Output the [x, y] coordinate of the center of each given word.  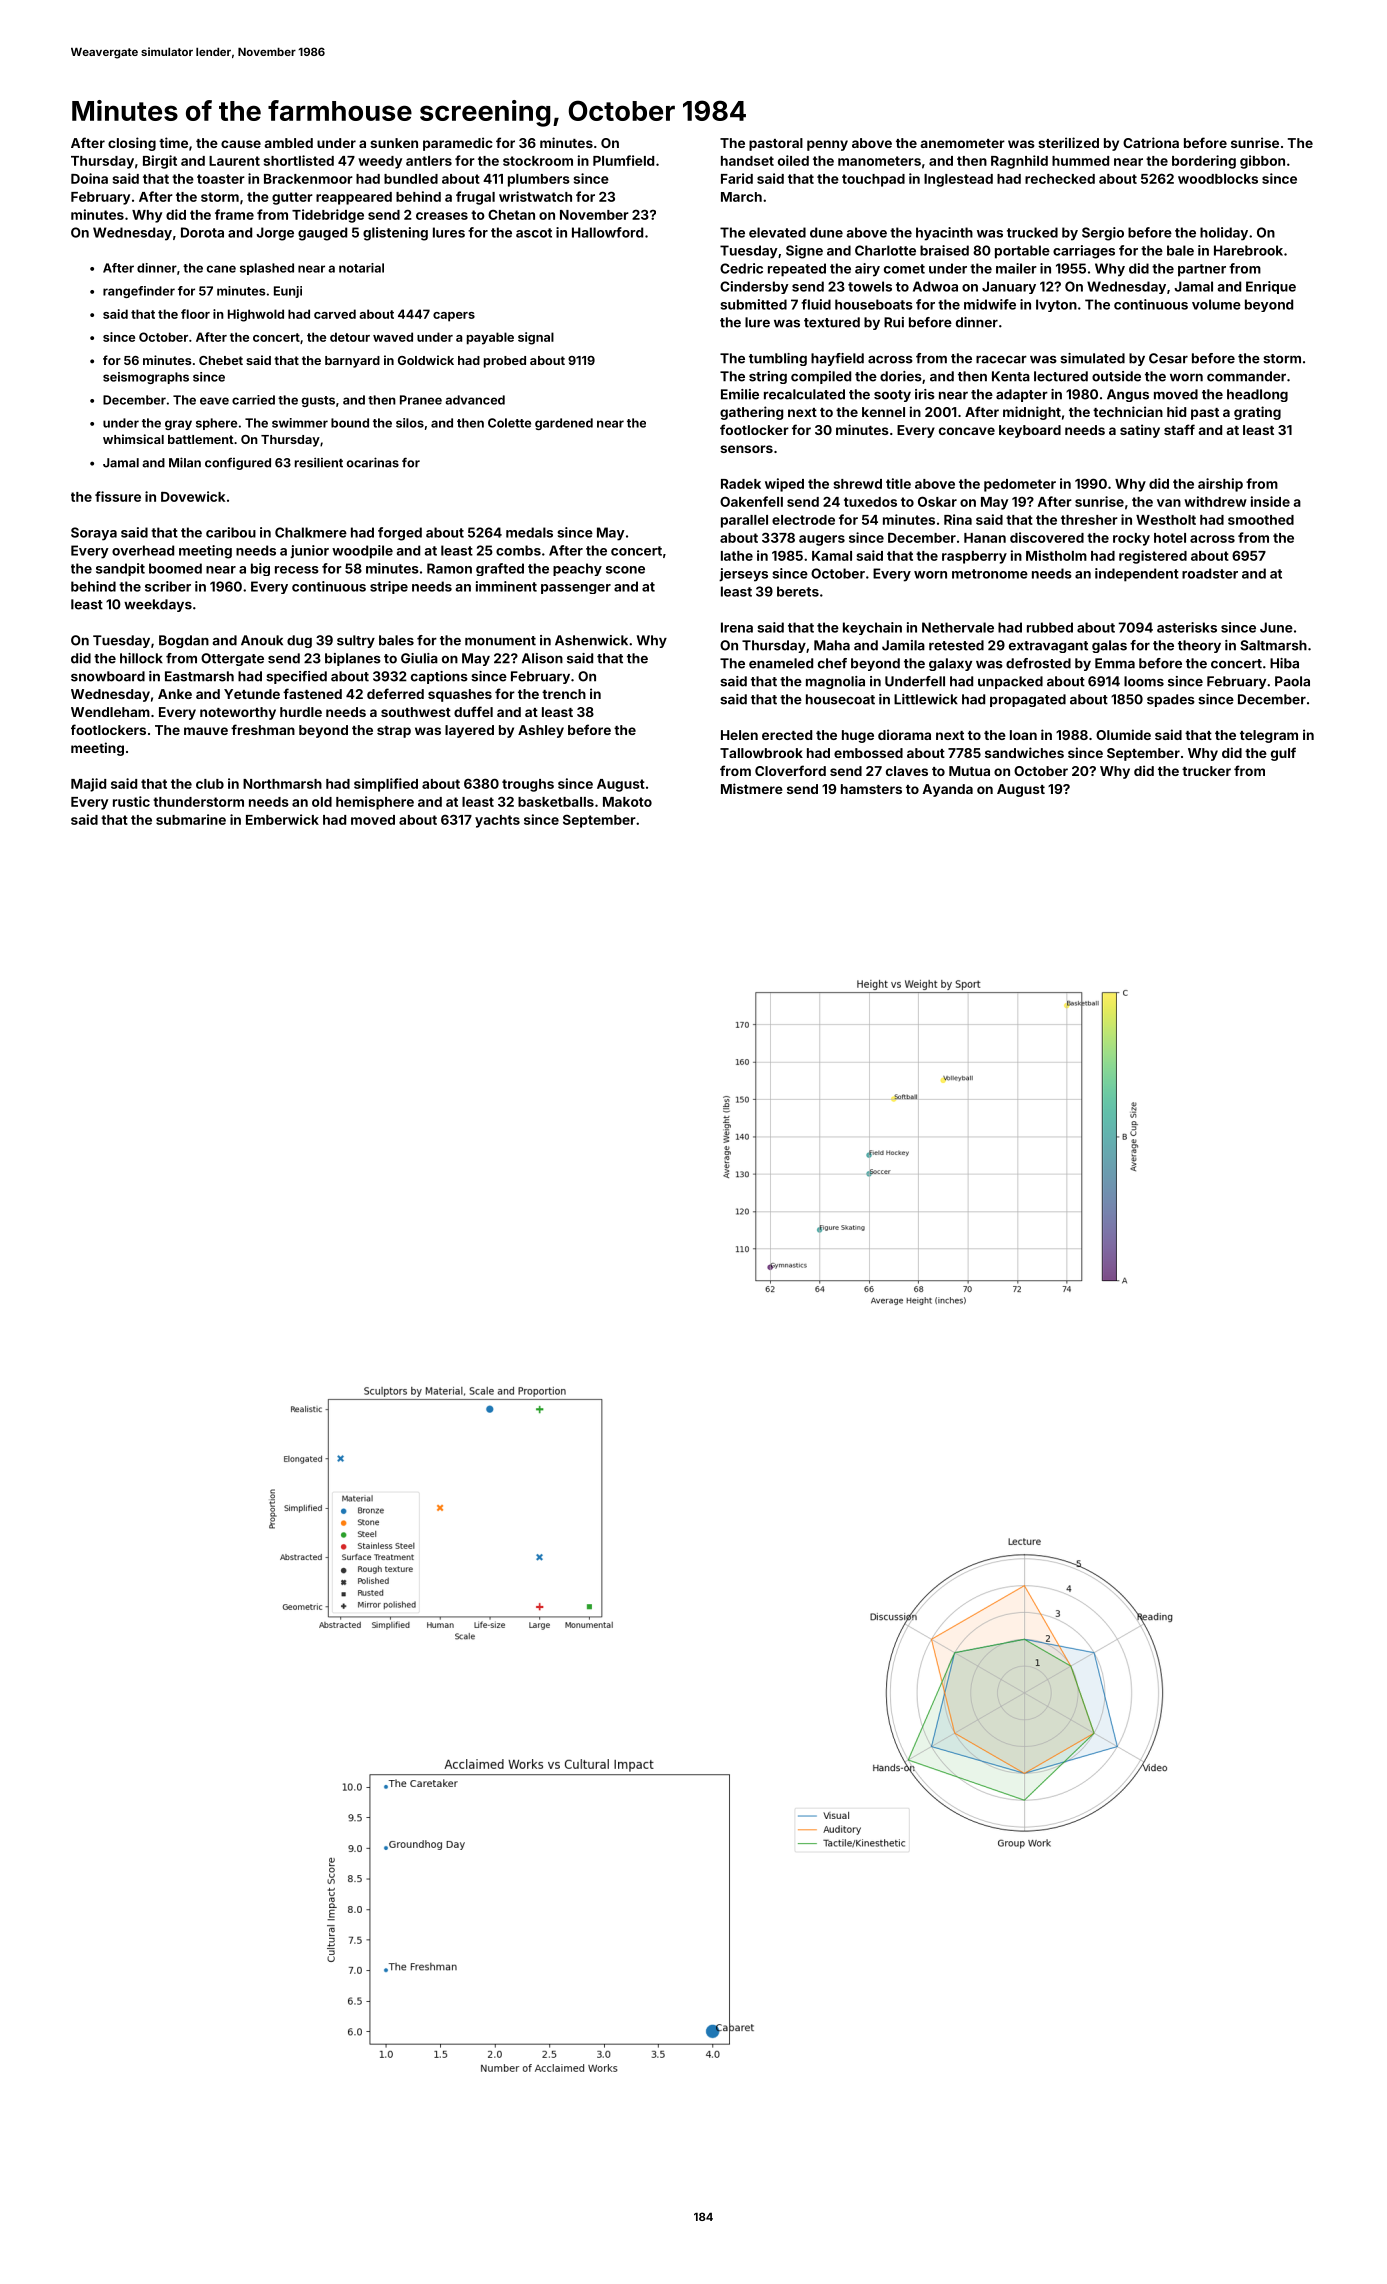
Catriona [1151, 142]
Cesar [1168, 358]
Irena [737, 627]
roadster [1210, 573]
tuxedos [870, 502]
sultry [356, 641]
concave [967, 431]
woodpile [362, 552]
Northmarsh [282, 784]
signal [536, 338]
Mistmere [752, 788]
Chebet [221, 360]
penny [827, 145]
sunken [394, 143]
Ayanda [947, 790]
